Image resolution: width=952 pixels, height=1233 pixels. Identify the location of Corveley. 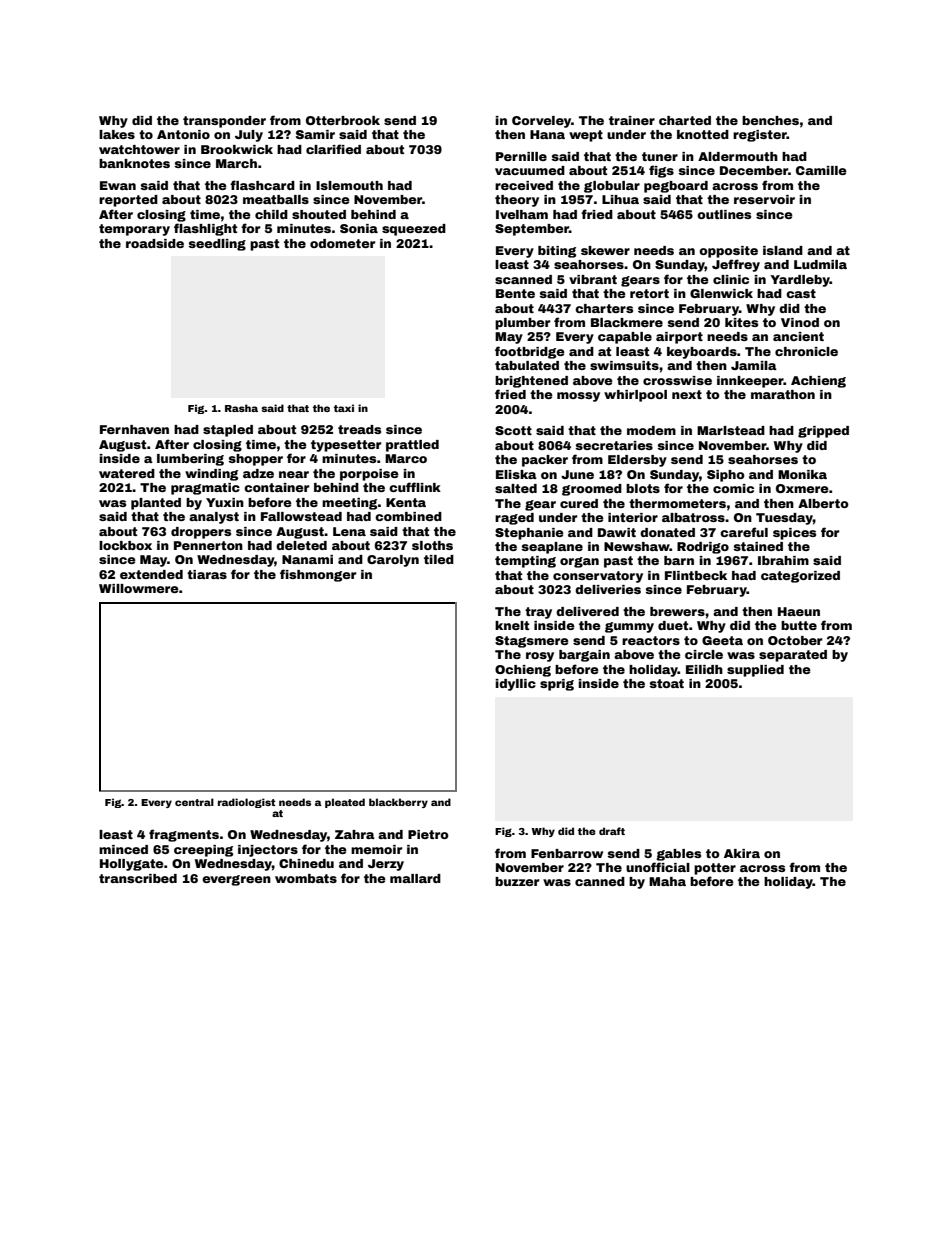
(541, 122).
